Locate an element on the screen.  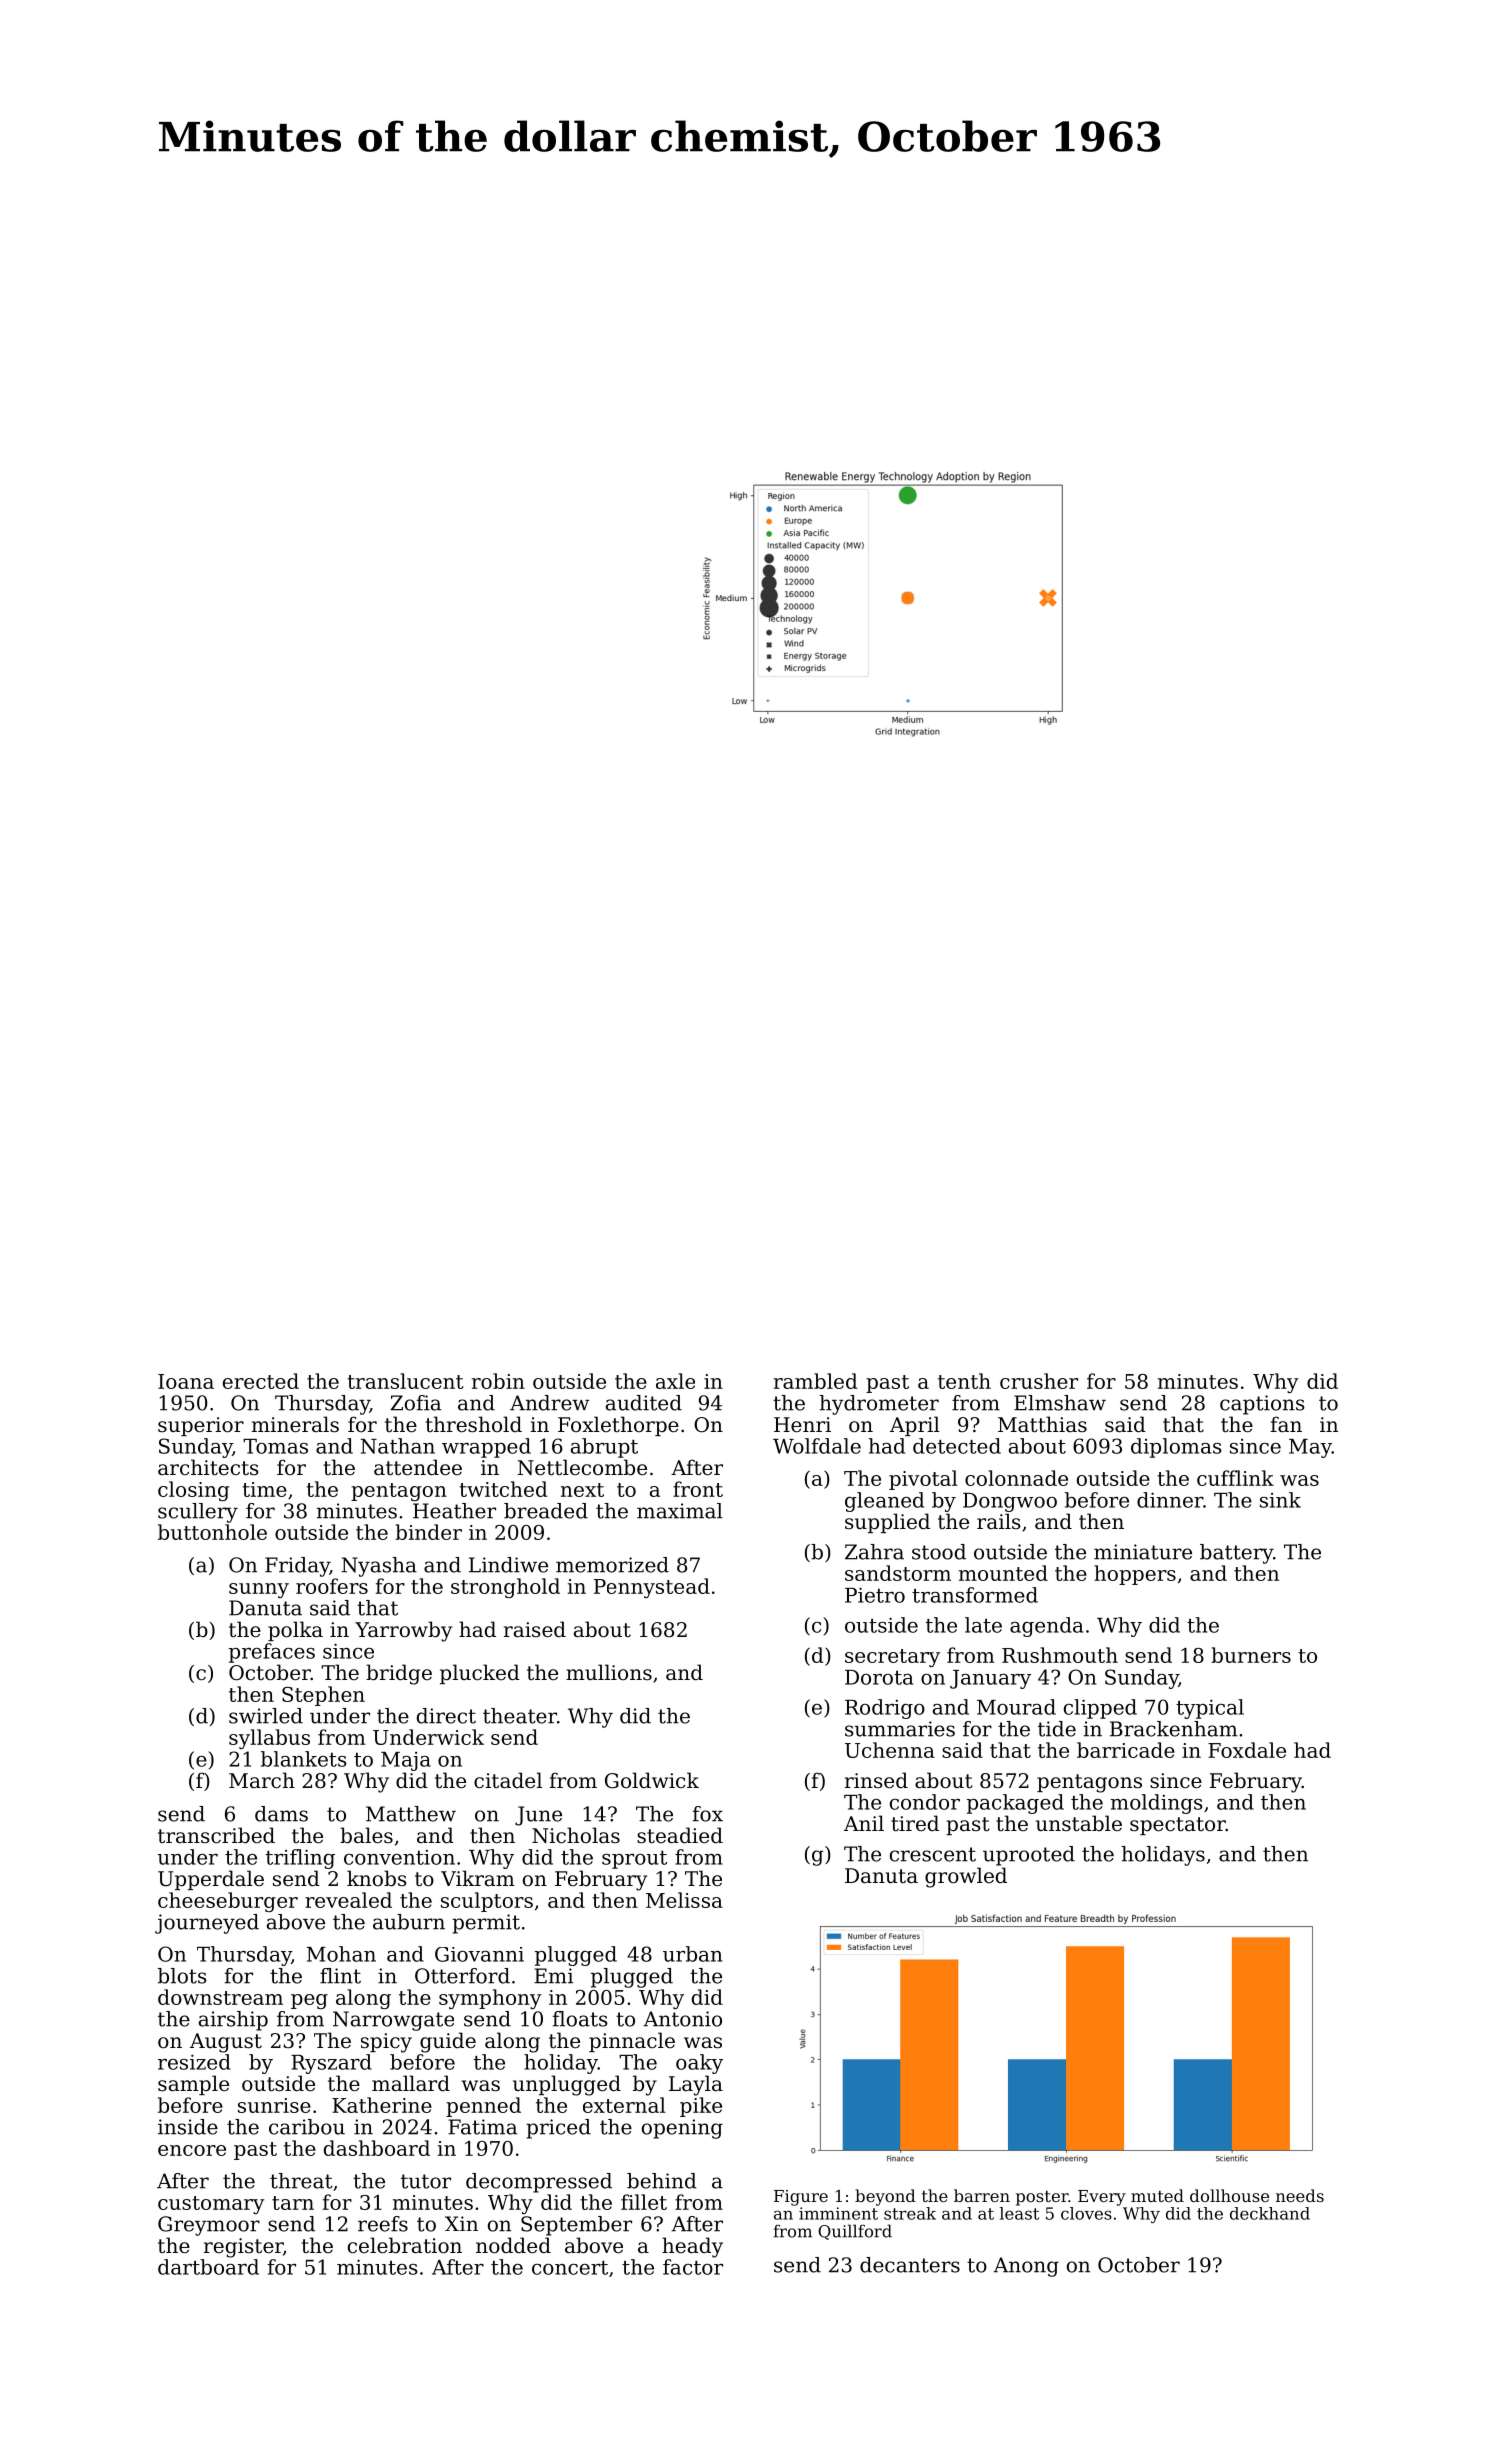
burners is located at coordinates (1251, 1655).
